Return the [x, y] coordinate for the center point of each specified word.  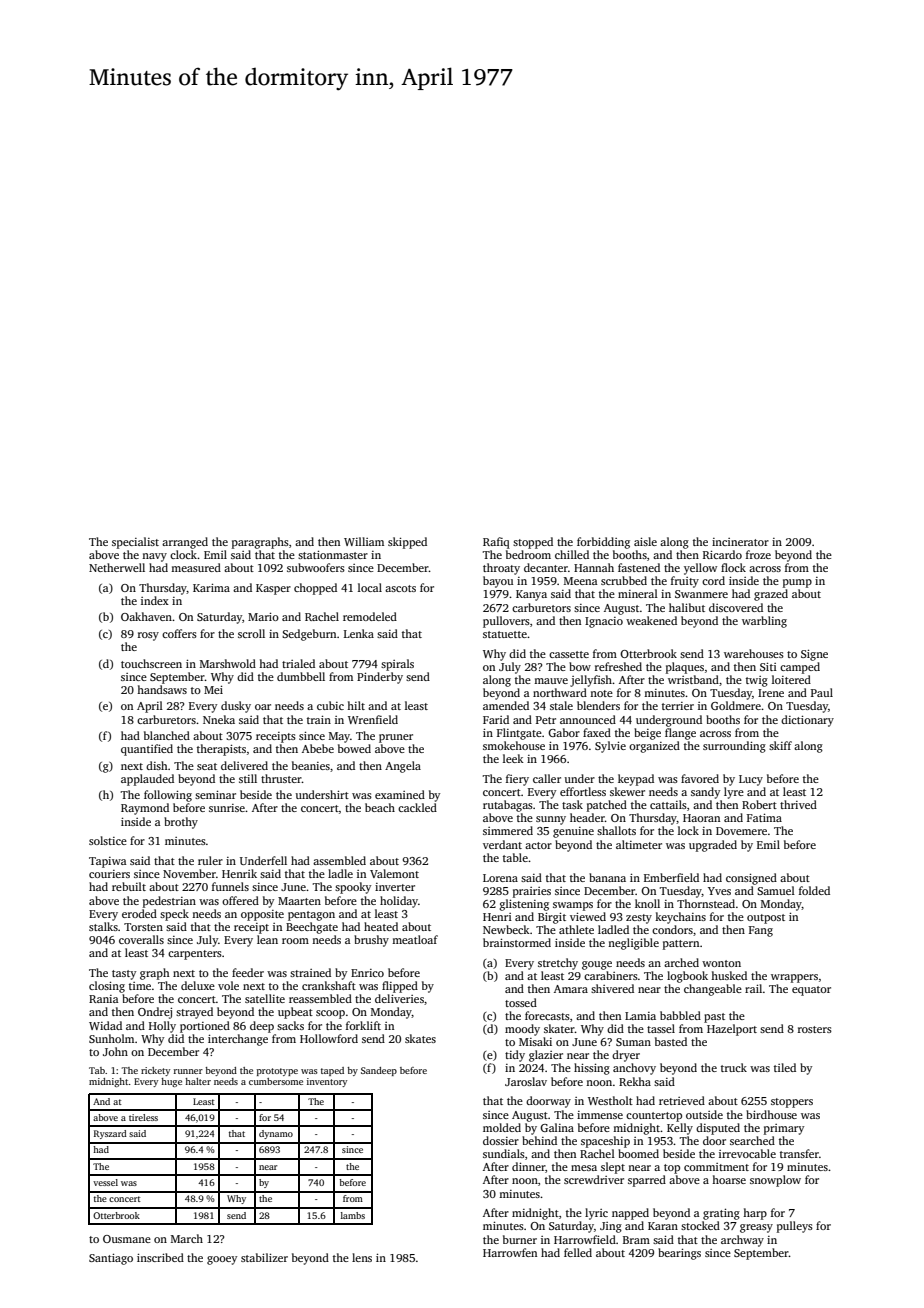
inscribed [160, 1257]
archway [742, 1241]
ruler [210, 860]
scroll [251, 633]
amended [506, 705]
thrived [798, 804]
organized [654, 747]
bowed [354, 748]
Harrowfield [585, 1239]
